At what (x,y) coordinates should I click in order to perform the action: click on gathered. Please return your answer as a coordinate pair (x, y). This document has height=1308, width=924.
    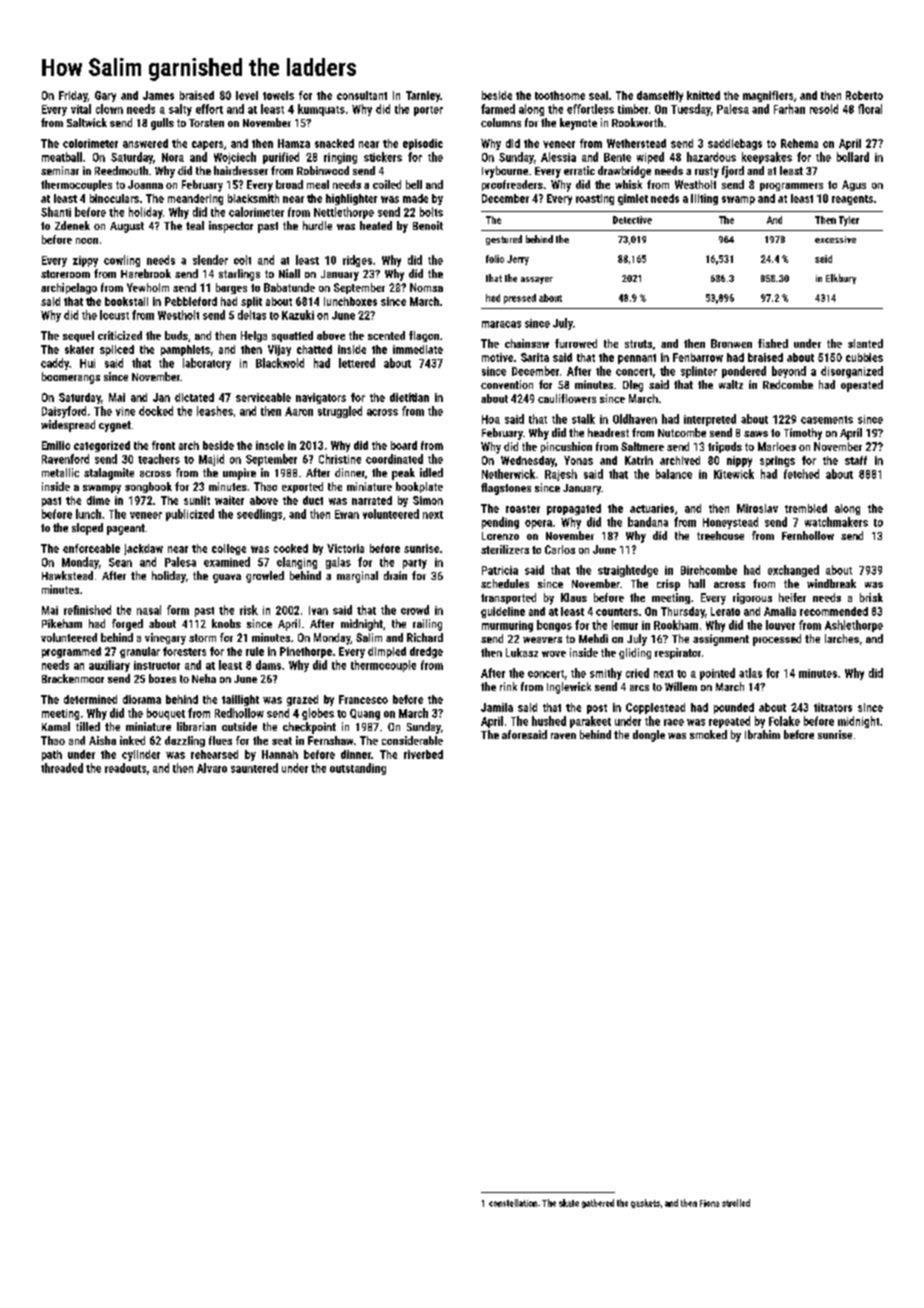
    Looking at the image, I should click on (598, 1203).
